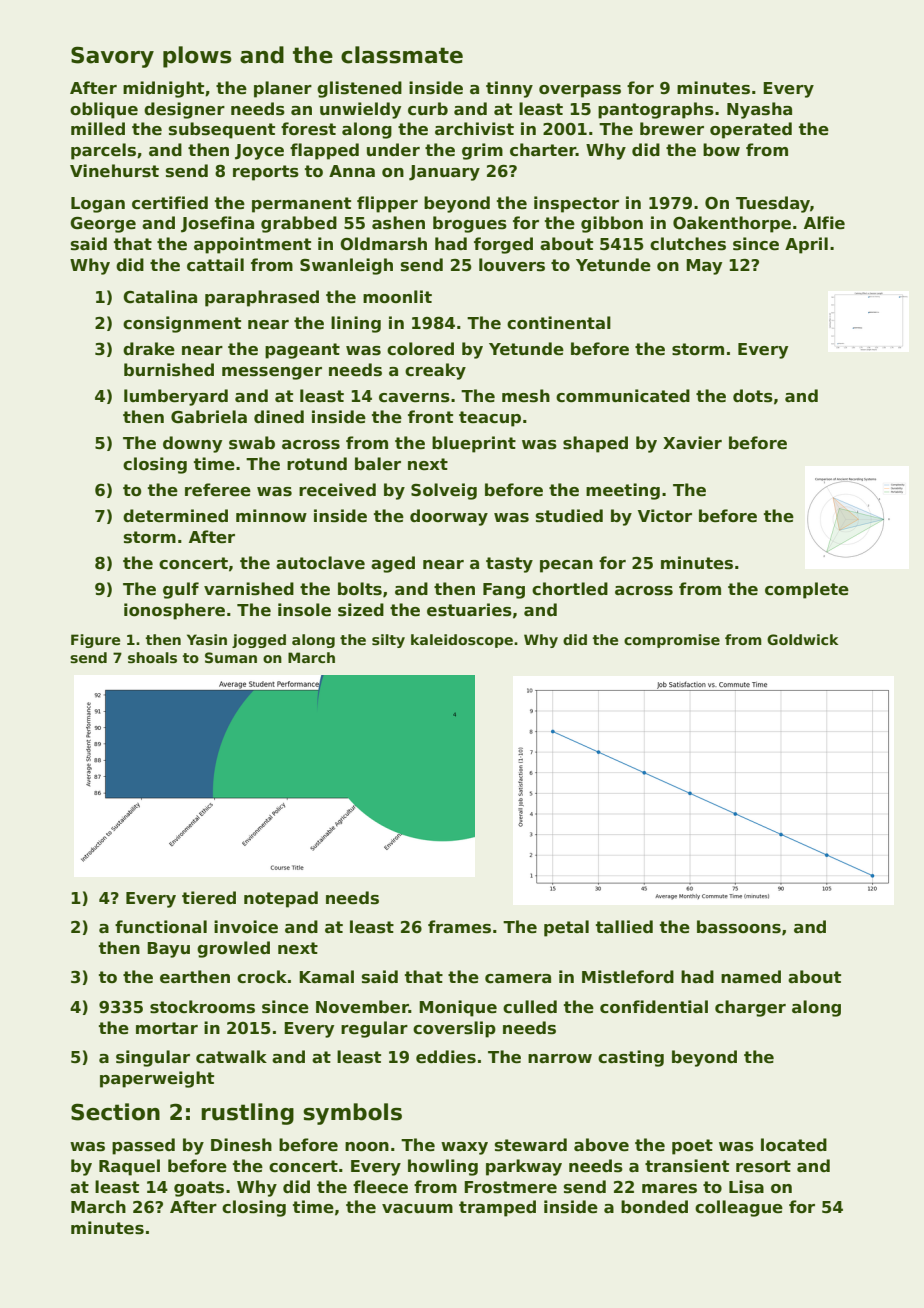 The height and width of the image is (1308, 924). What do you see at coordinates (580, 91) in the image?
I see `overpass` at bounding box center [580, 91].
